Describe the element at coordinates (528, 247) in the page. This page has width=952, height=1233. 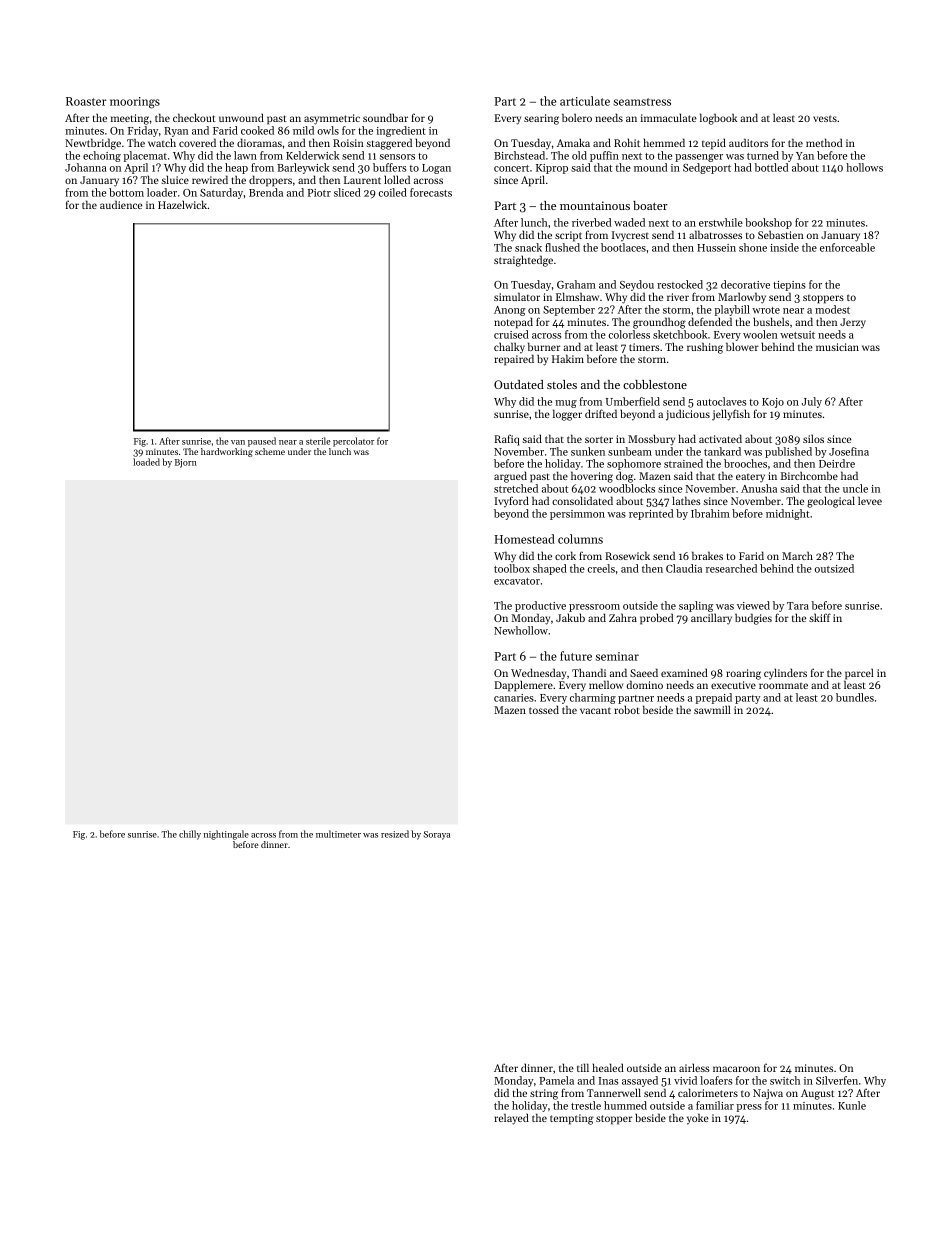
I see `snack` at that location.
